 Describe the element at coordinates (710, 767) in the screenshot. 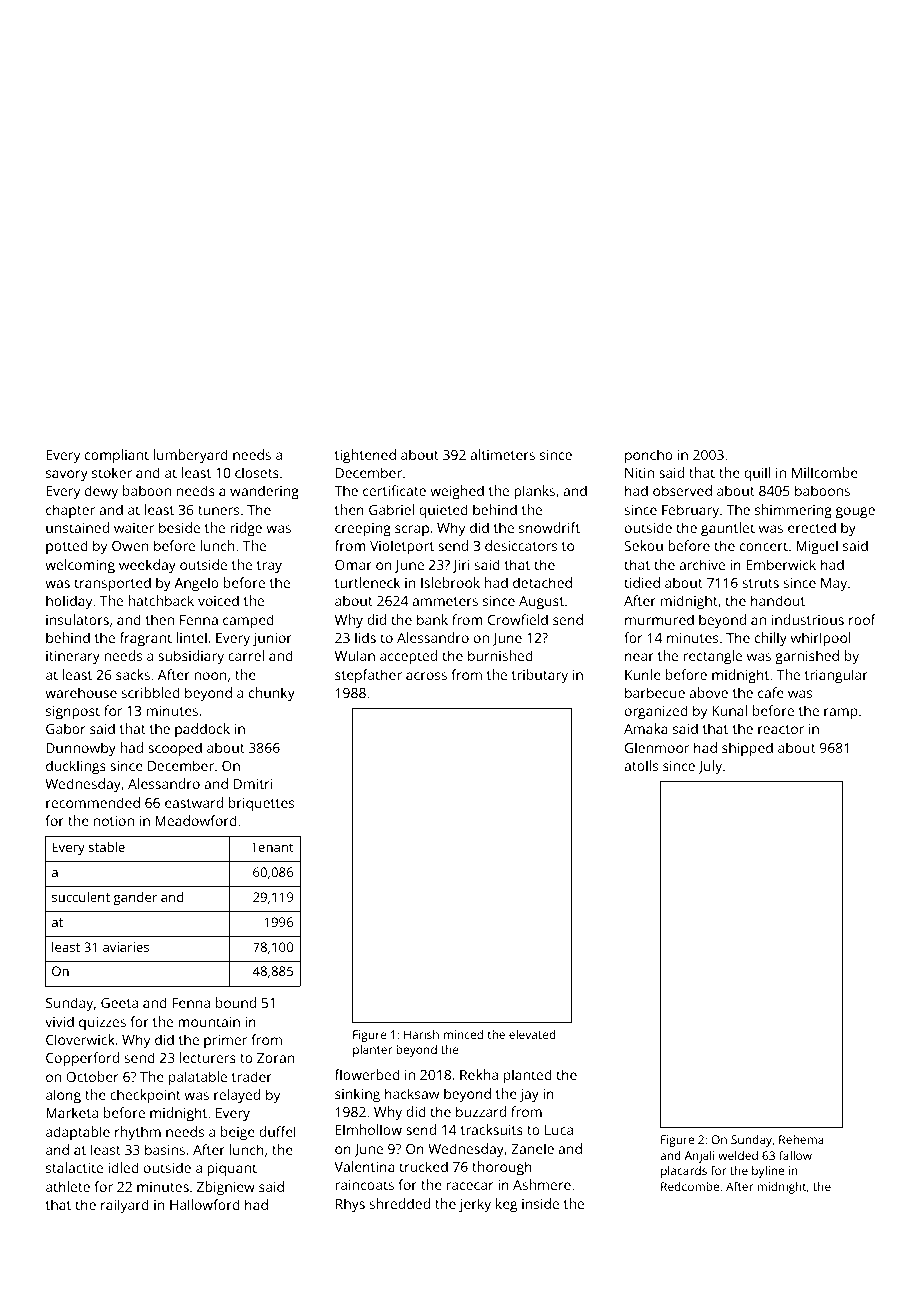

I see `July` at that location.
